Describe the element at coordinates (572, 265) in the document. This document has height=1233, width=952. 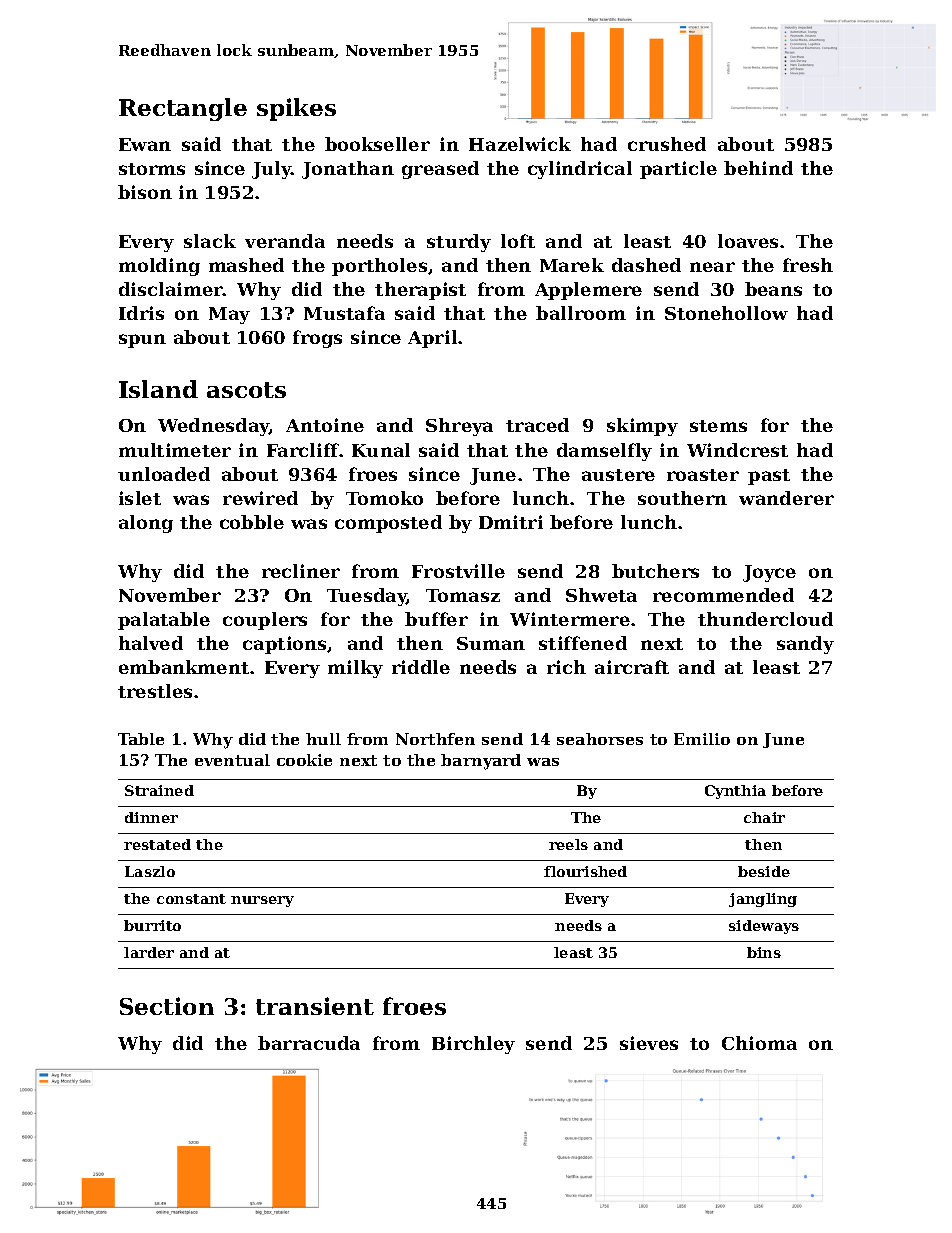
I see `Marek` at that location.
